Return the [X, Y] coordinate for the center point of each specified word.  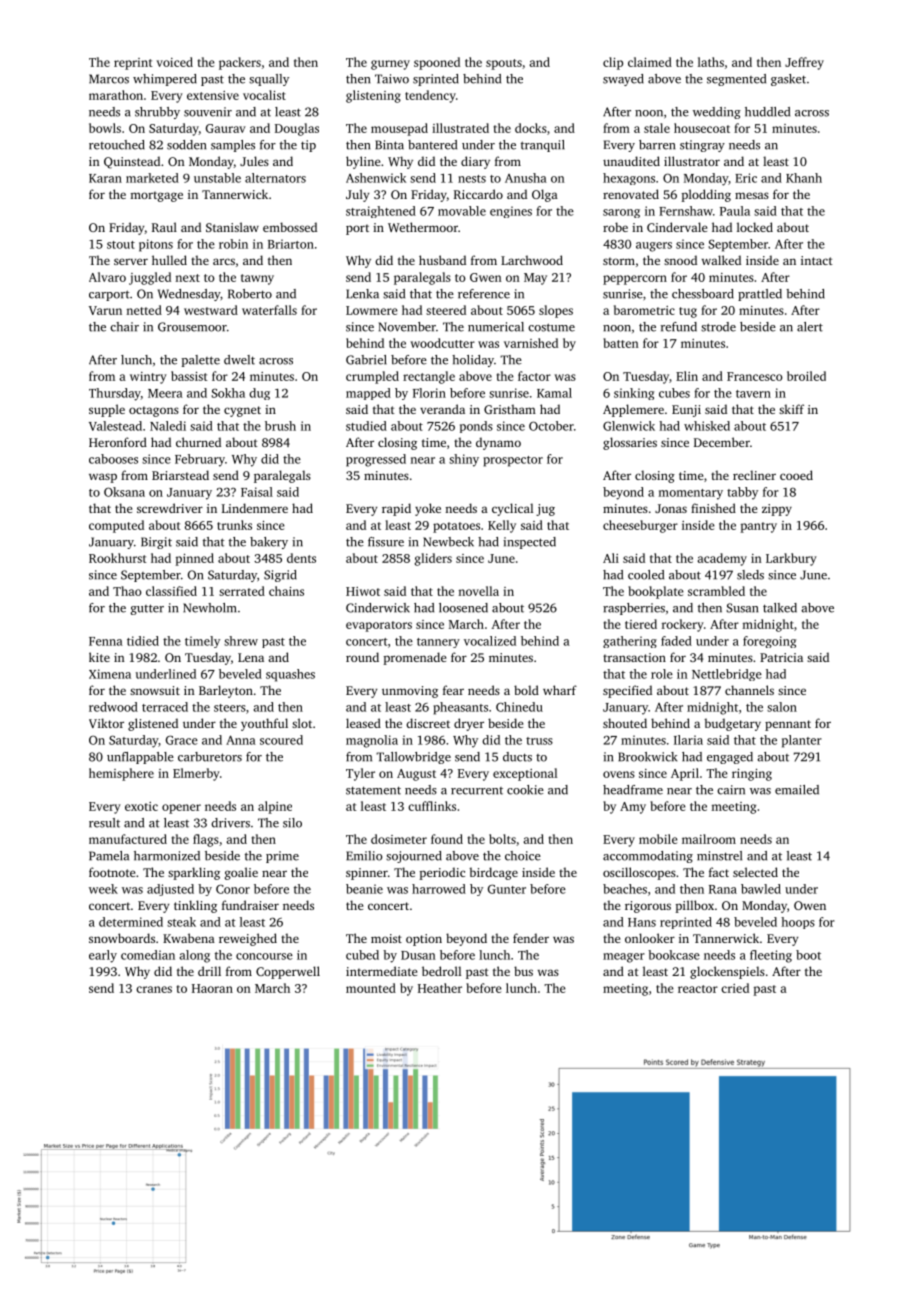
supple [107, 410]
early [103, 956]
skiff [791, 409]
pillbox [694, 906]
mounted [371, 988]
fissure [386, 542]
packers [240, 63]
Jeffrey [804, 63]
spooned [437, 63]
